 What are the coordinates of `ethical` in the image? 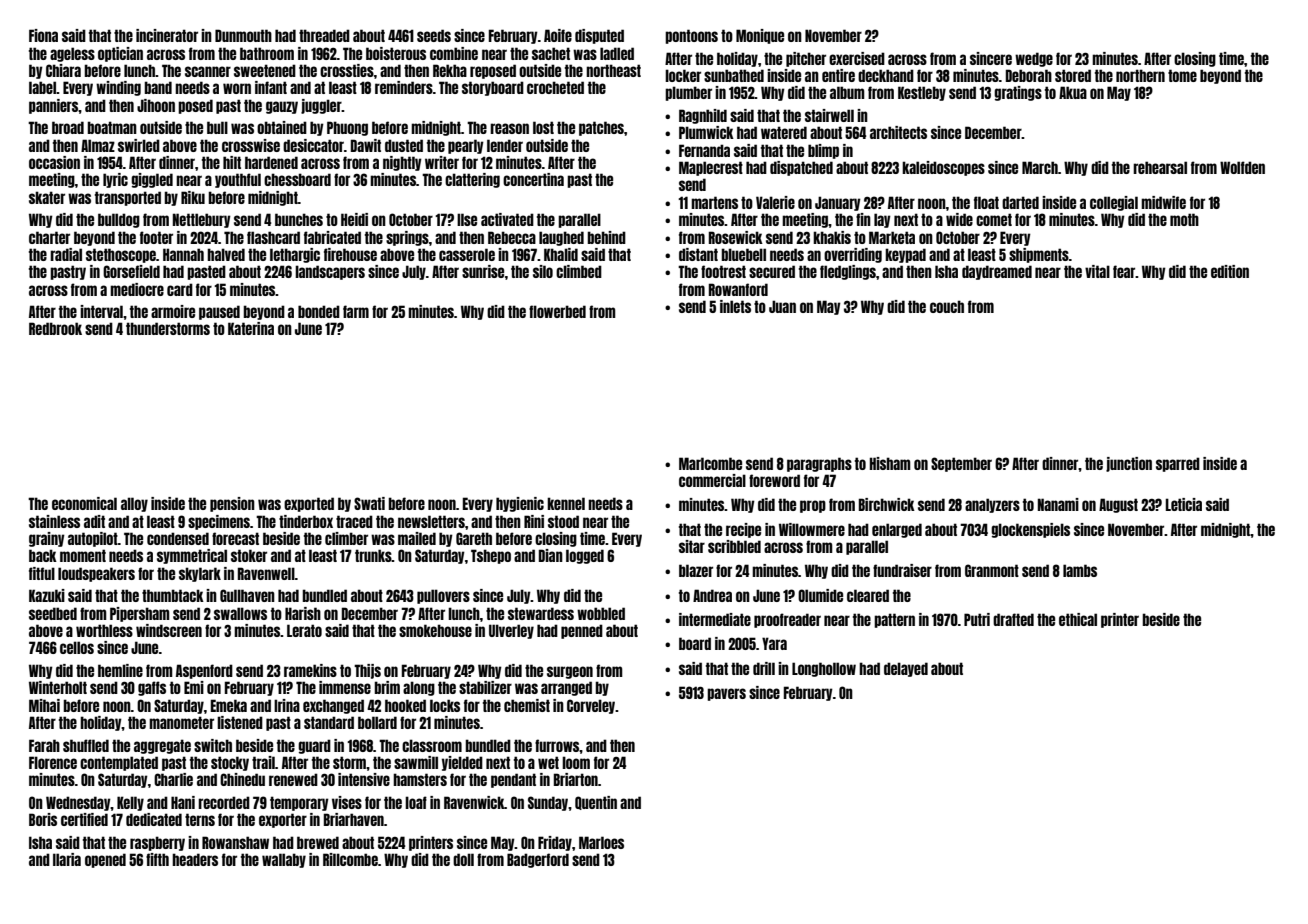 It's located at (1078, 619).
